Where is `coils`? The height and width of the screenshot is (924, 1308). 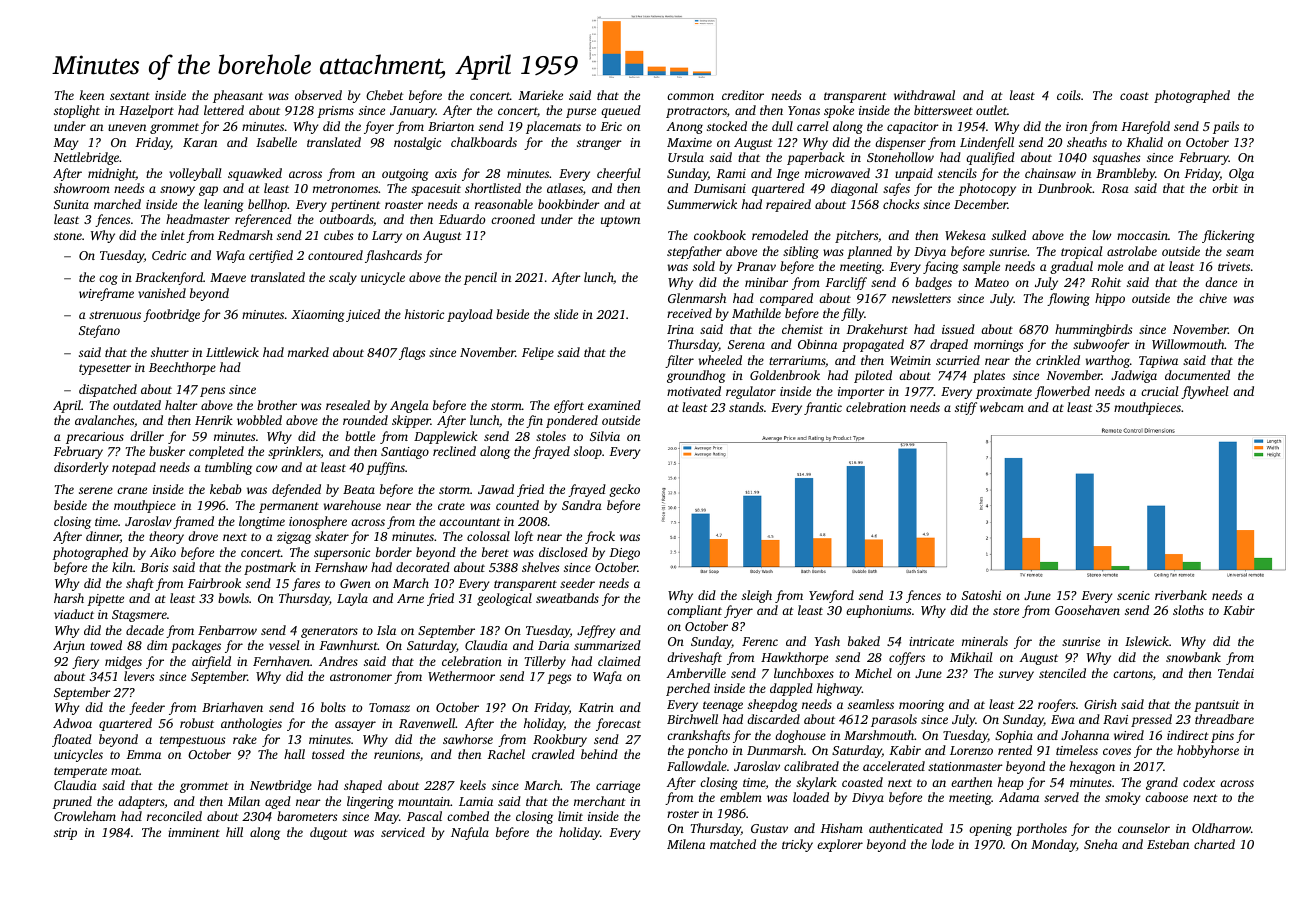
coils is located at coordinates (1069, 95).
